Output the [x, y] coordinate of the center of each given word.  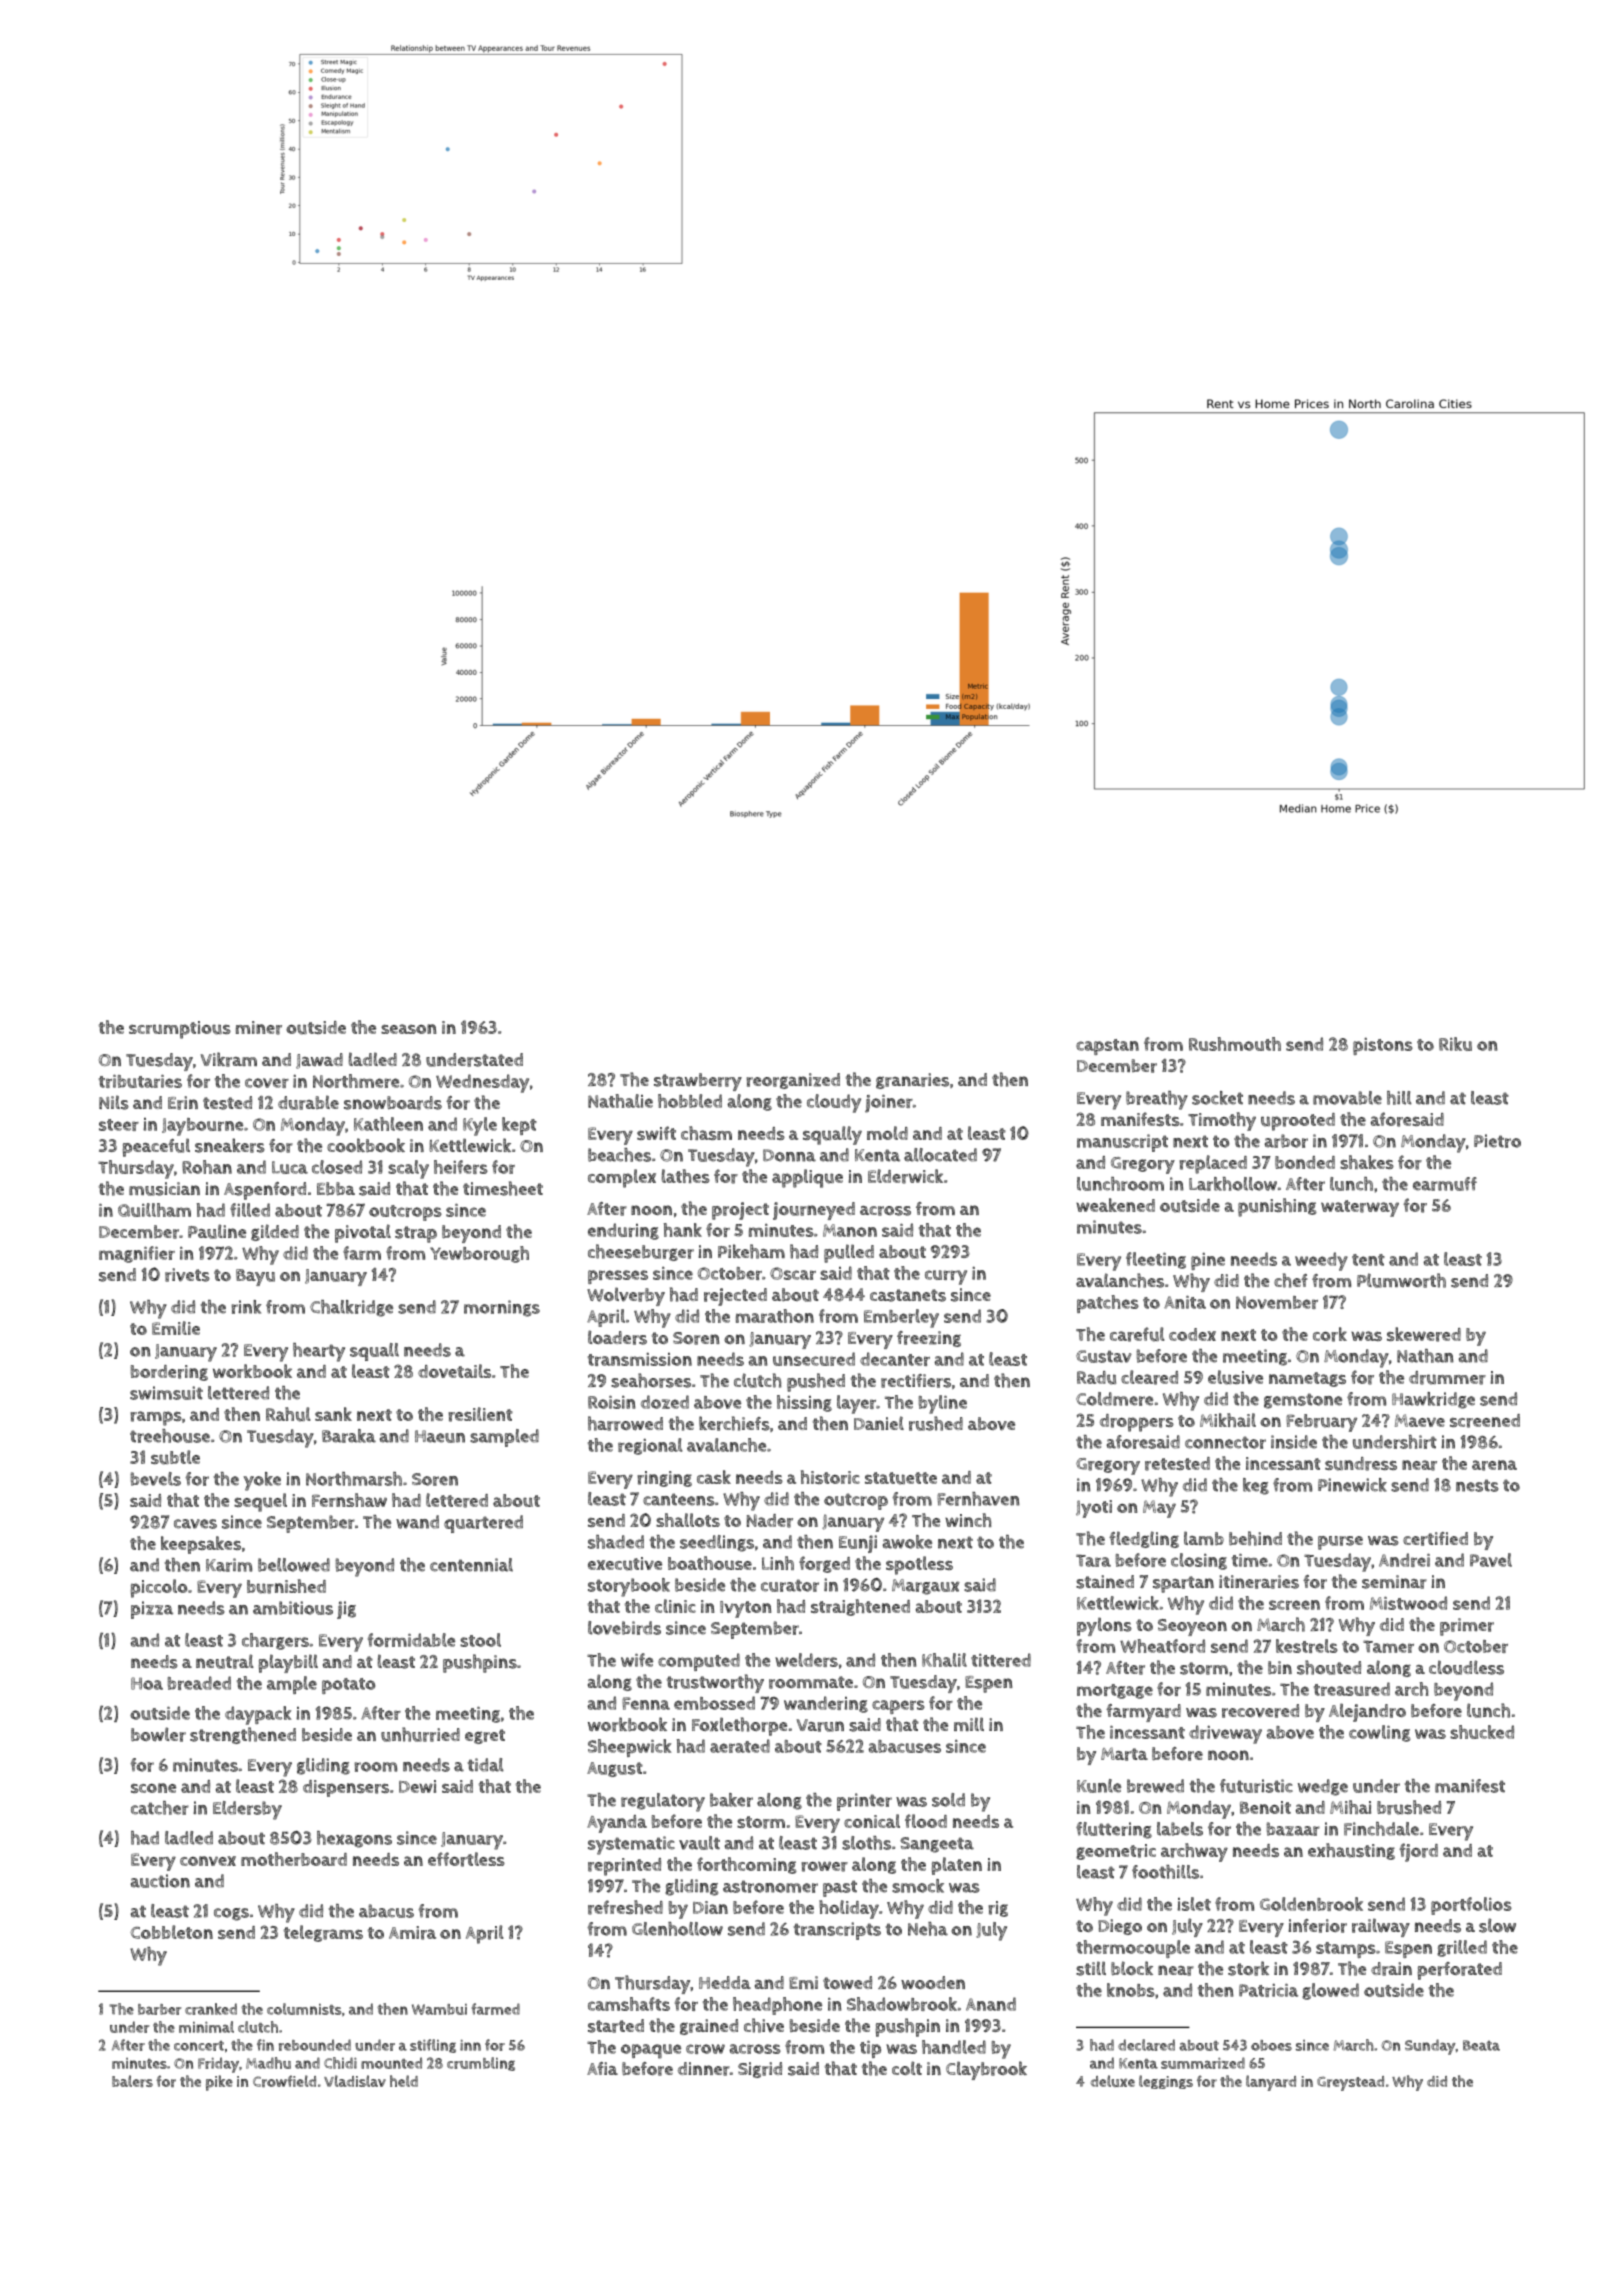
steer [119, 1125]
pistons [1383, 1046]
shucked [1482, 1732]
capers [898, 1707]
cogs [231, 1914]
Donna [789, 1155]
